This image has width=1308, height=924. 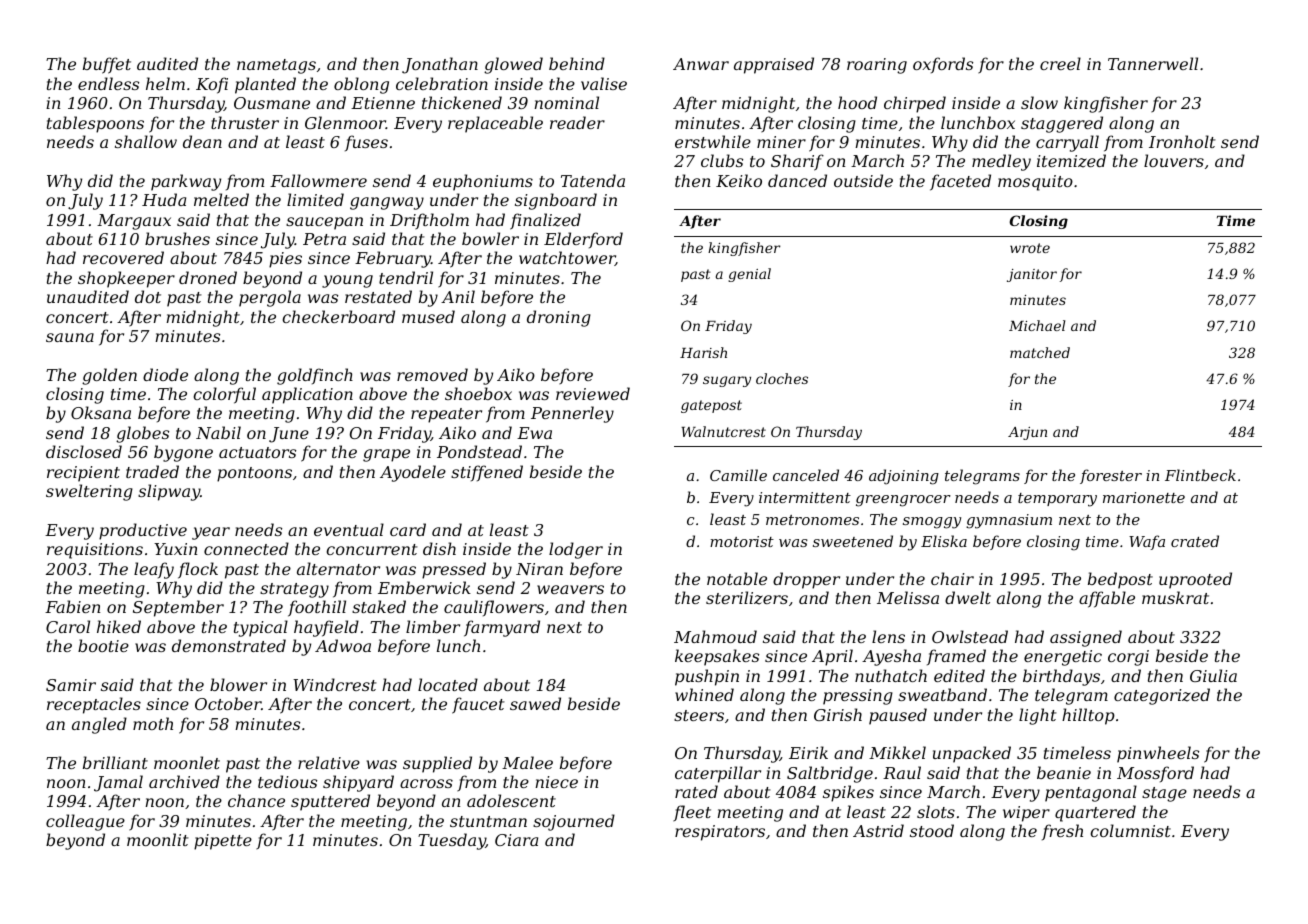 I want to click on fuses, so click(x=366, y=143).
